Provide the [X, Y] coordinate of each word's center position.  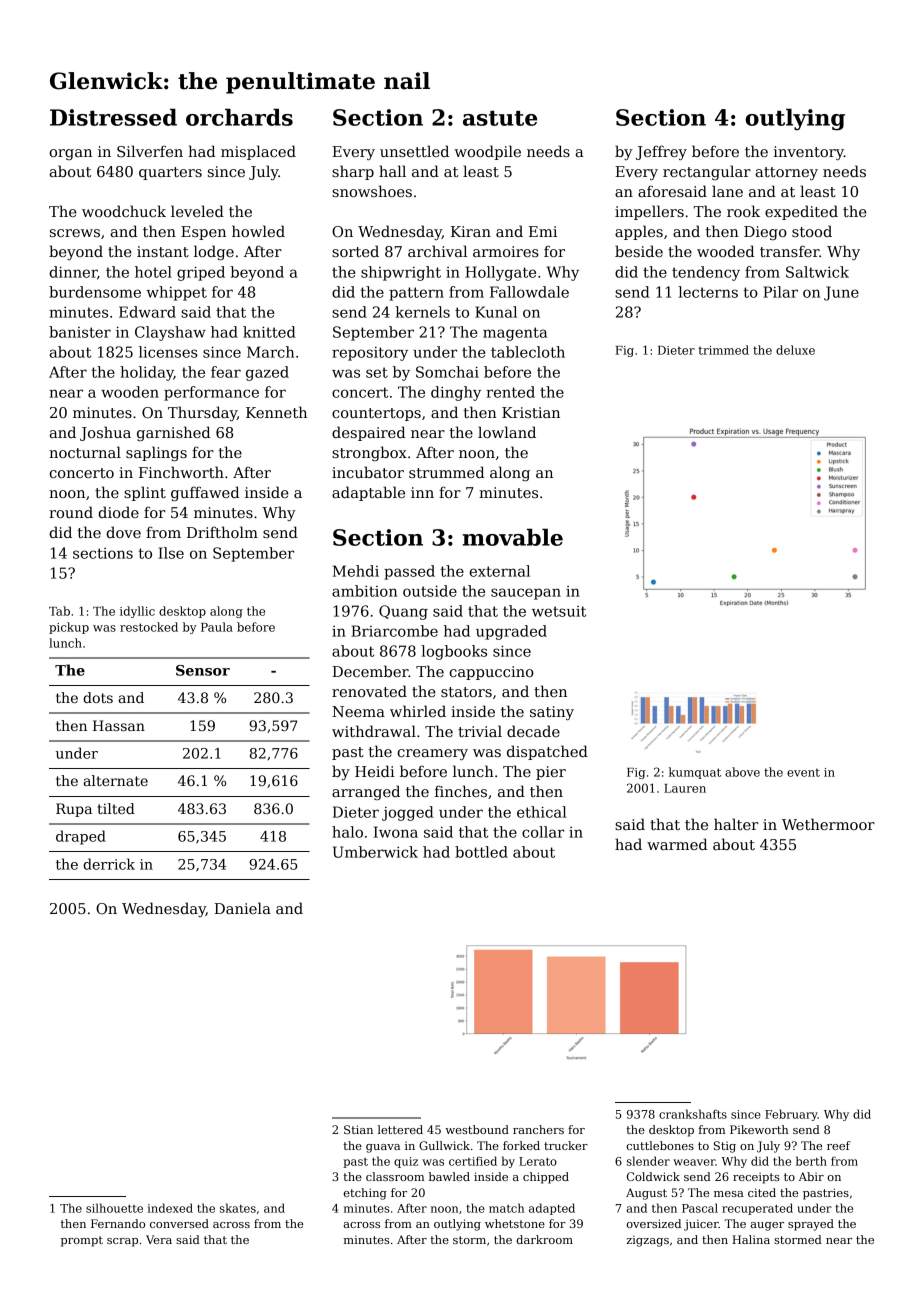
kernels [422, 312]
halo [347, 832]
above [742, 772]
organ [70, 154]
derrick [109, 864]
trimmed [723, 350]
